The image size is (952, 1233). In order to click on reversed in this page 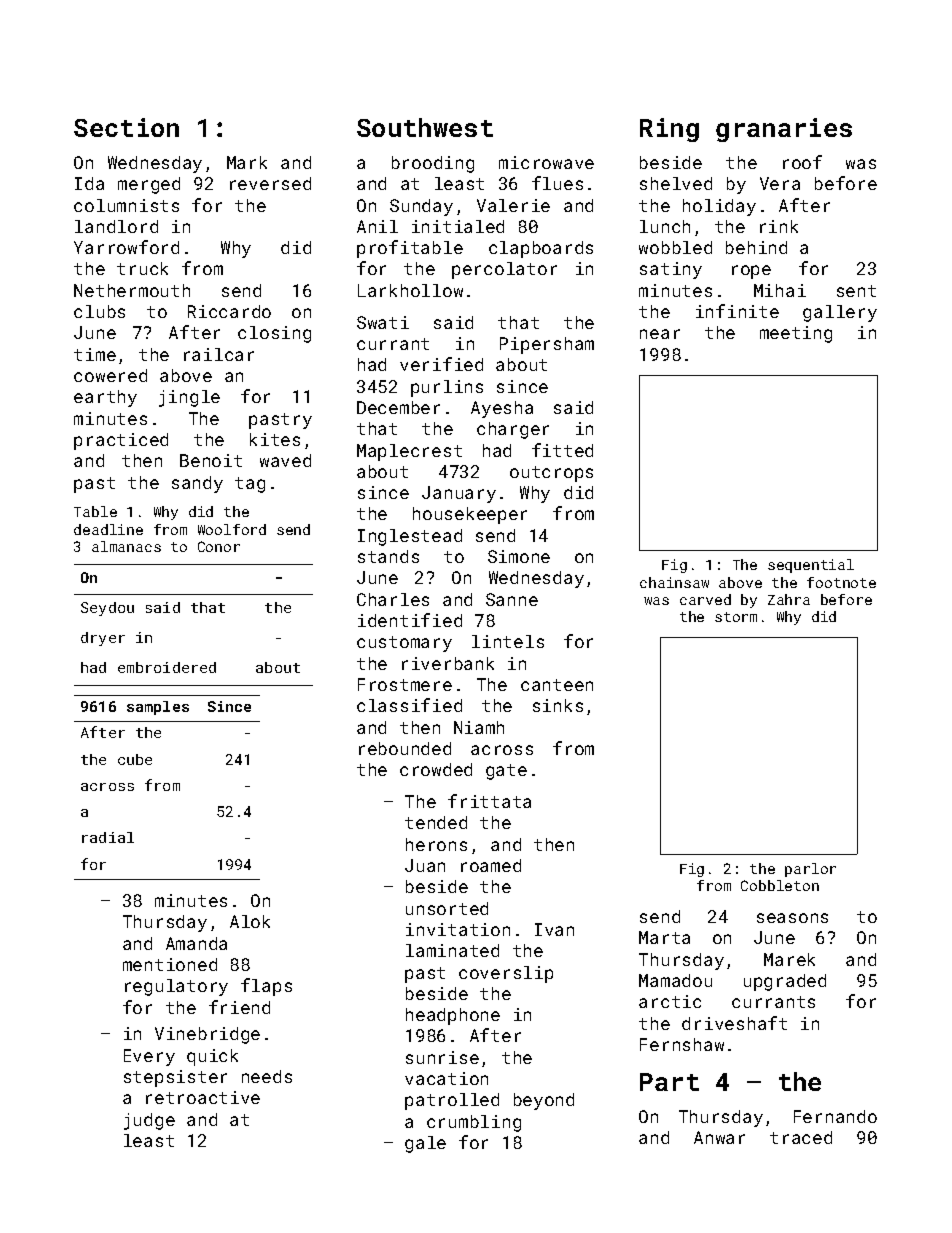, I will do `click(270, 183)`.
